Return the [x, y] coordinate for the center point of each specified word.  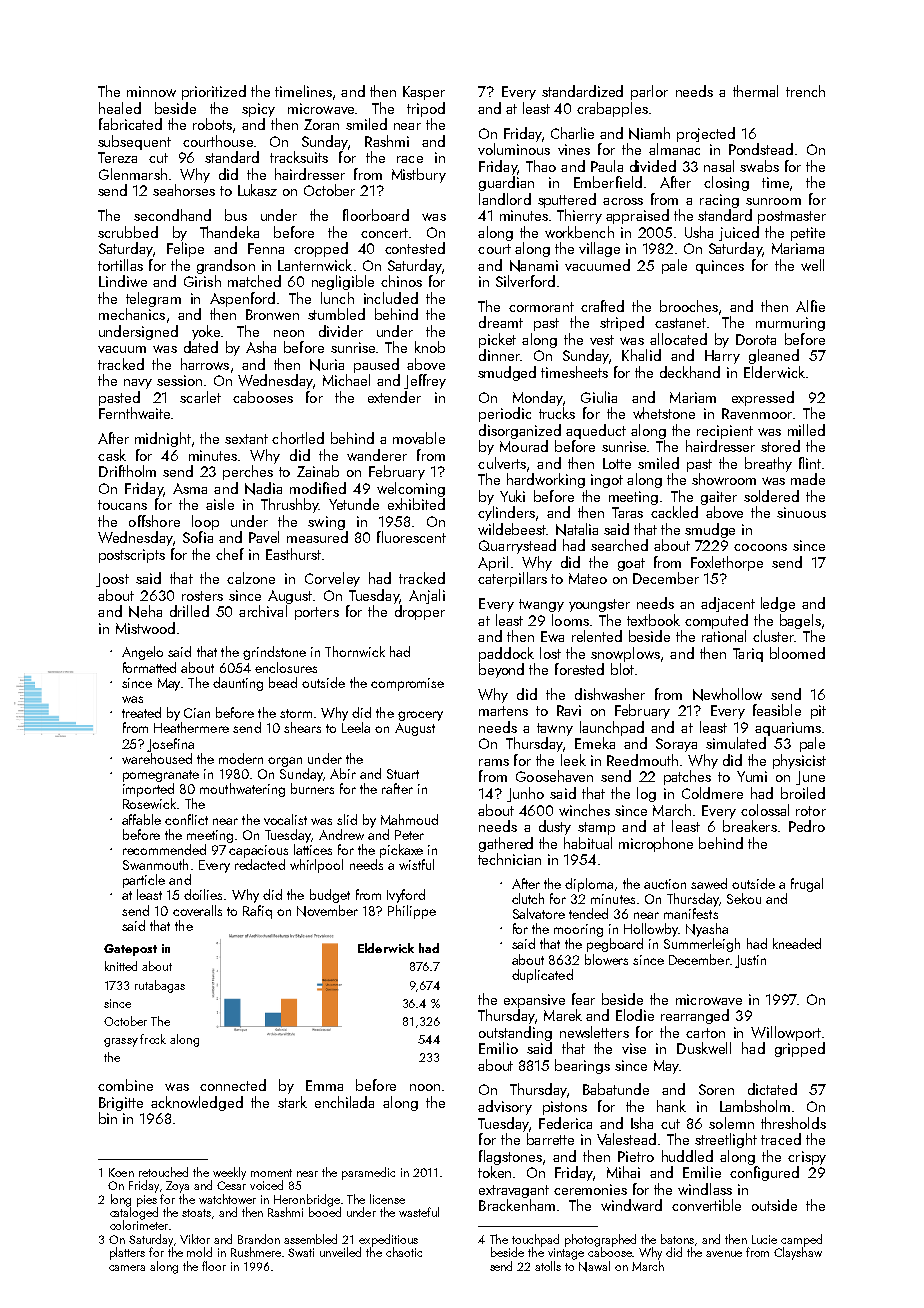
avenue [724, 1254]
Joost [112, 580]
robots [212, 124]
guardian [506, 183]
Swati [301, 1252]
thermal [755, 91]
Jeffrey [425, 381]
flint [810, 463]
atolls [548, 1266]
